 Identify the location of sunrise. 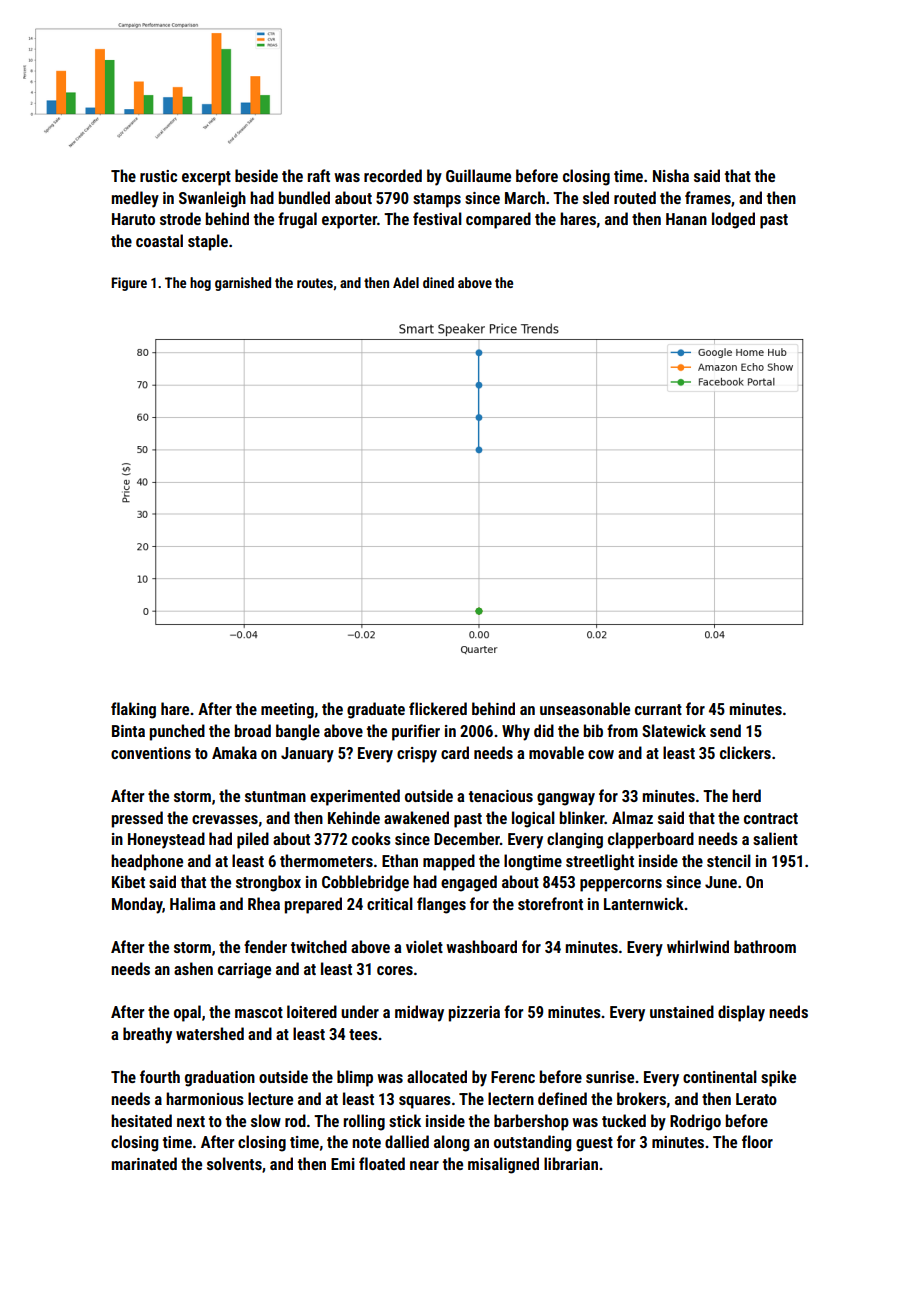
(610, 1077).
